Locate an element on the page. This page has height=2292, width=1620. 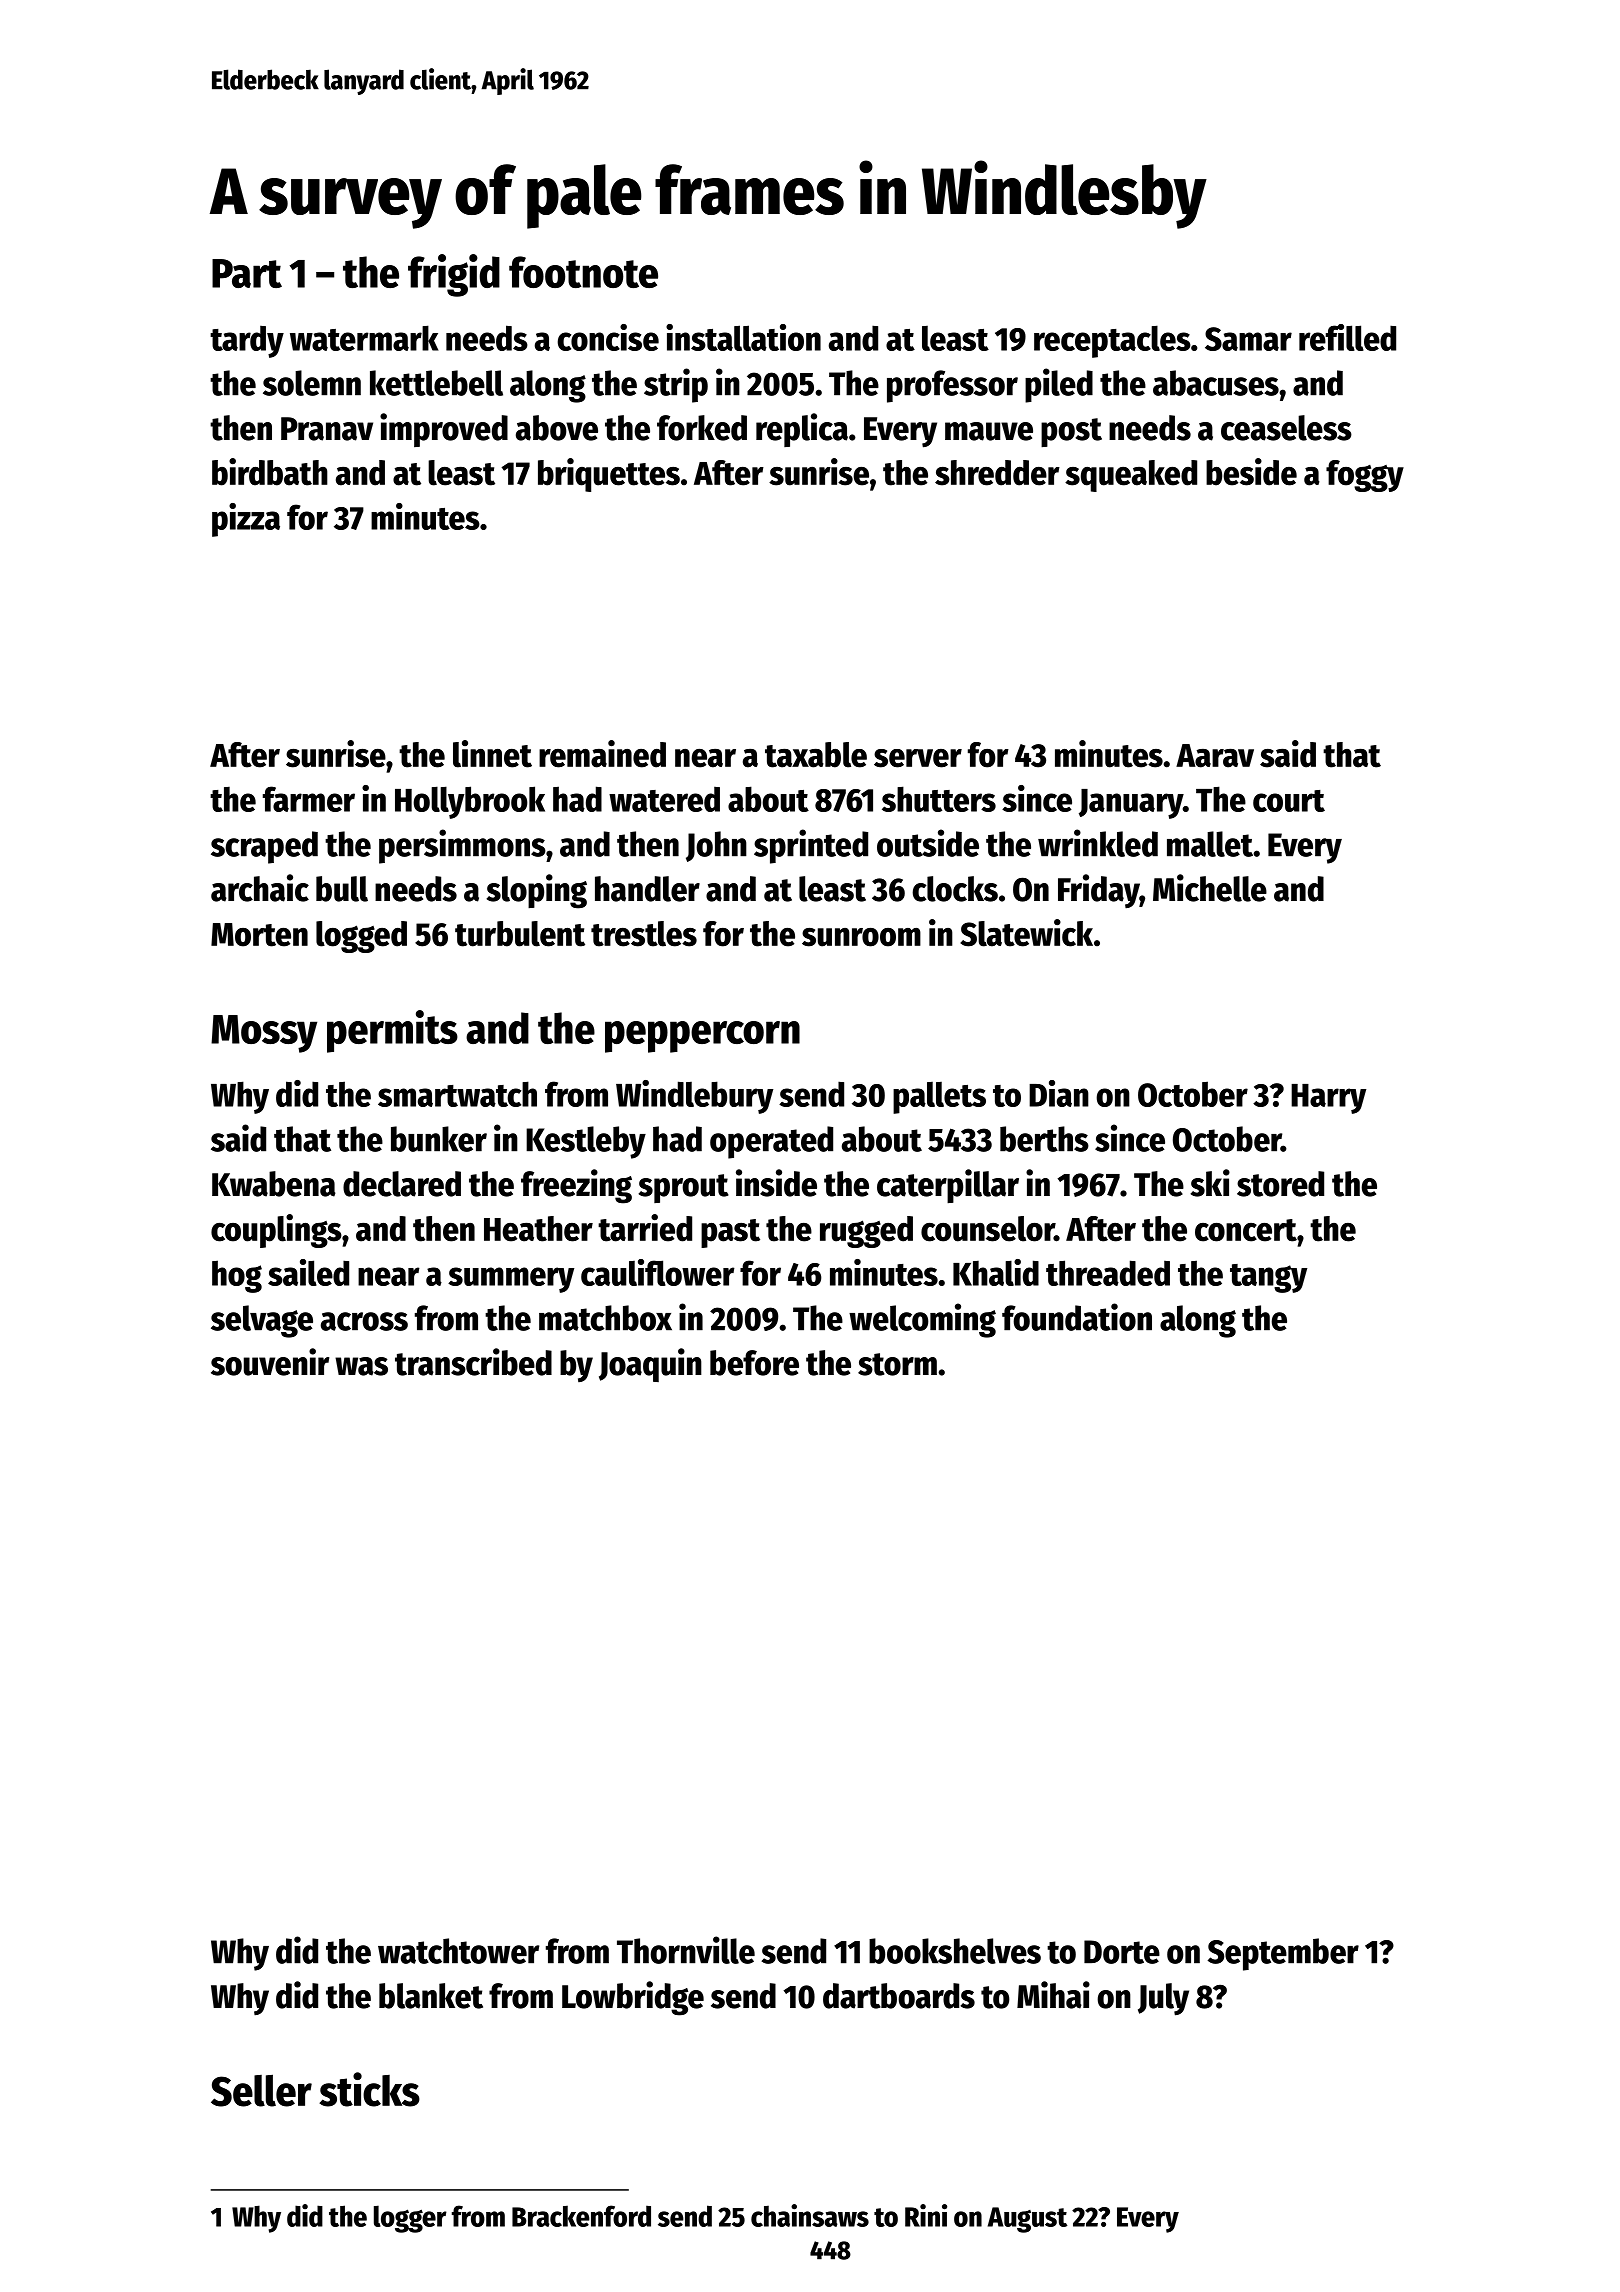
foggy is located at coordinates (1365, 476).
